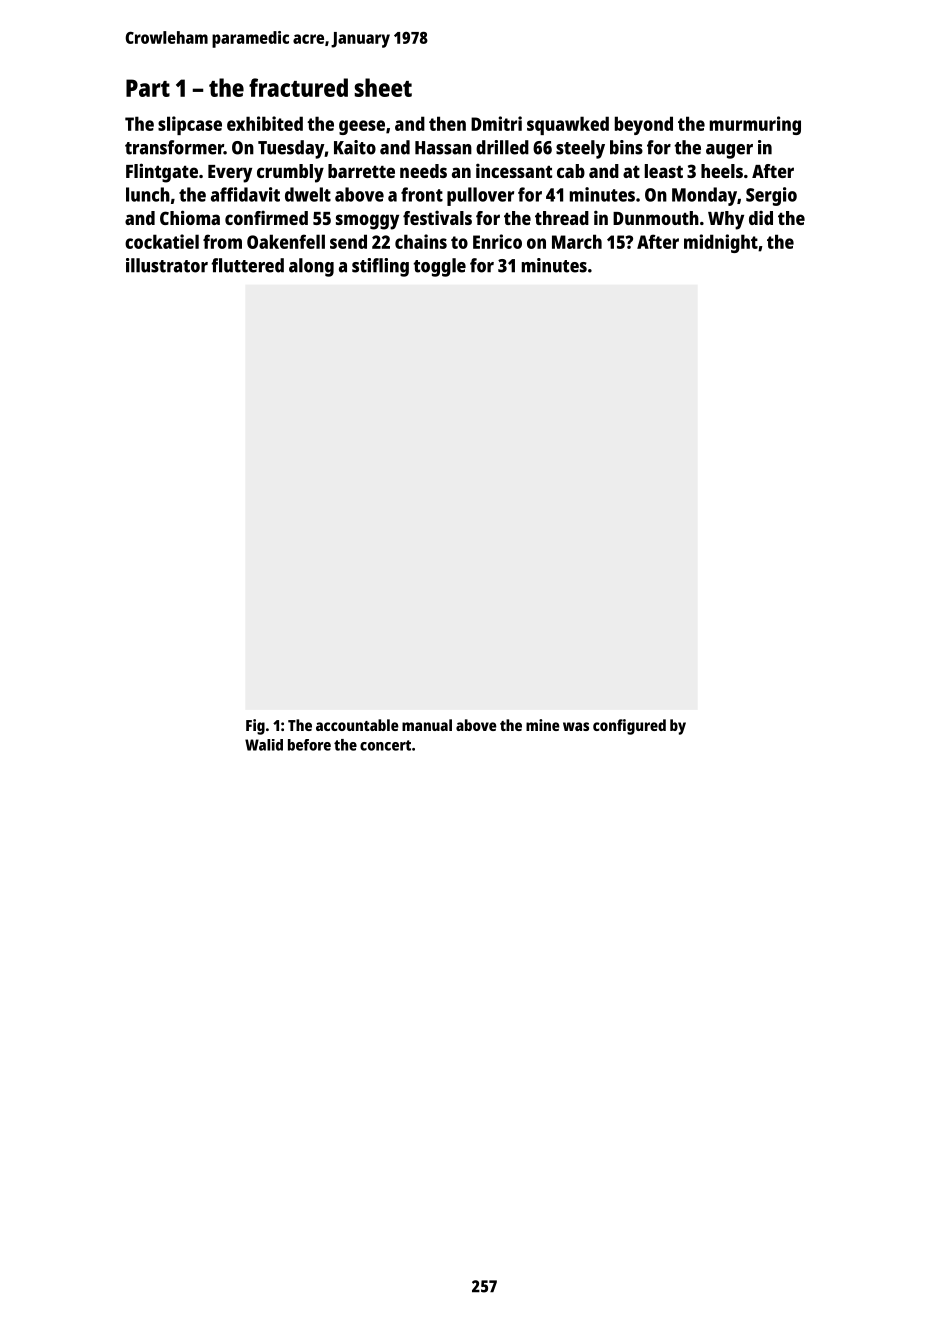 Image resolution: width=943 pixels, height=1340 pixels. What do you see at coordinates (298, 87) in the page?
I see `fractured` at bounding box center [298, 87].
